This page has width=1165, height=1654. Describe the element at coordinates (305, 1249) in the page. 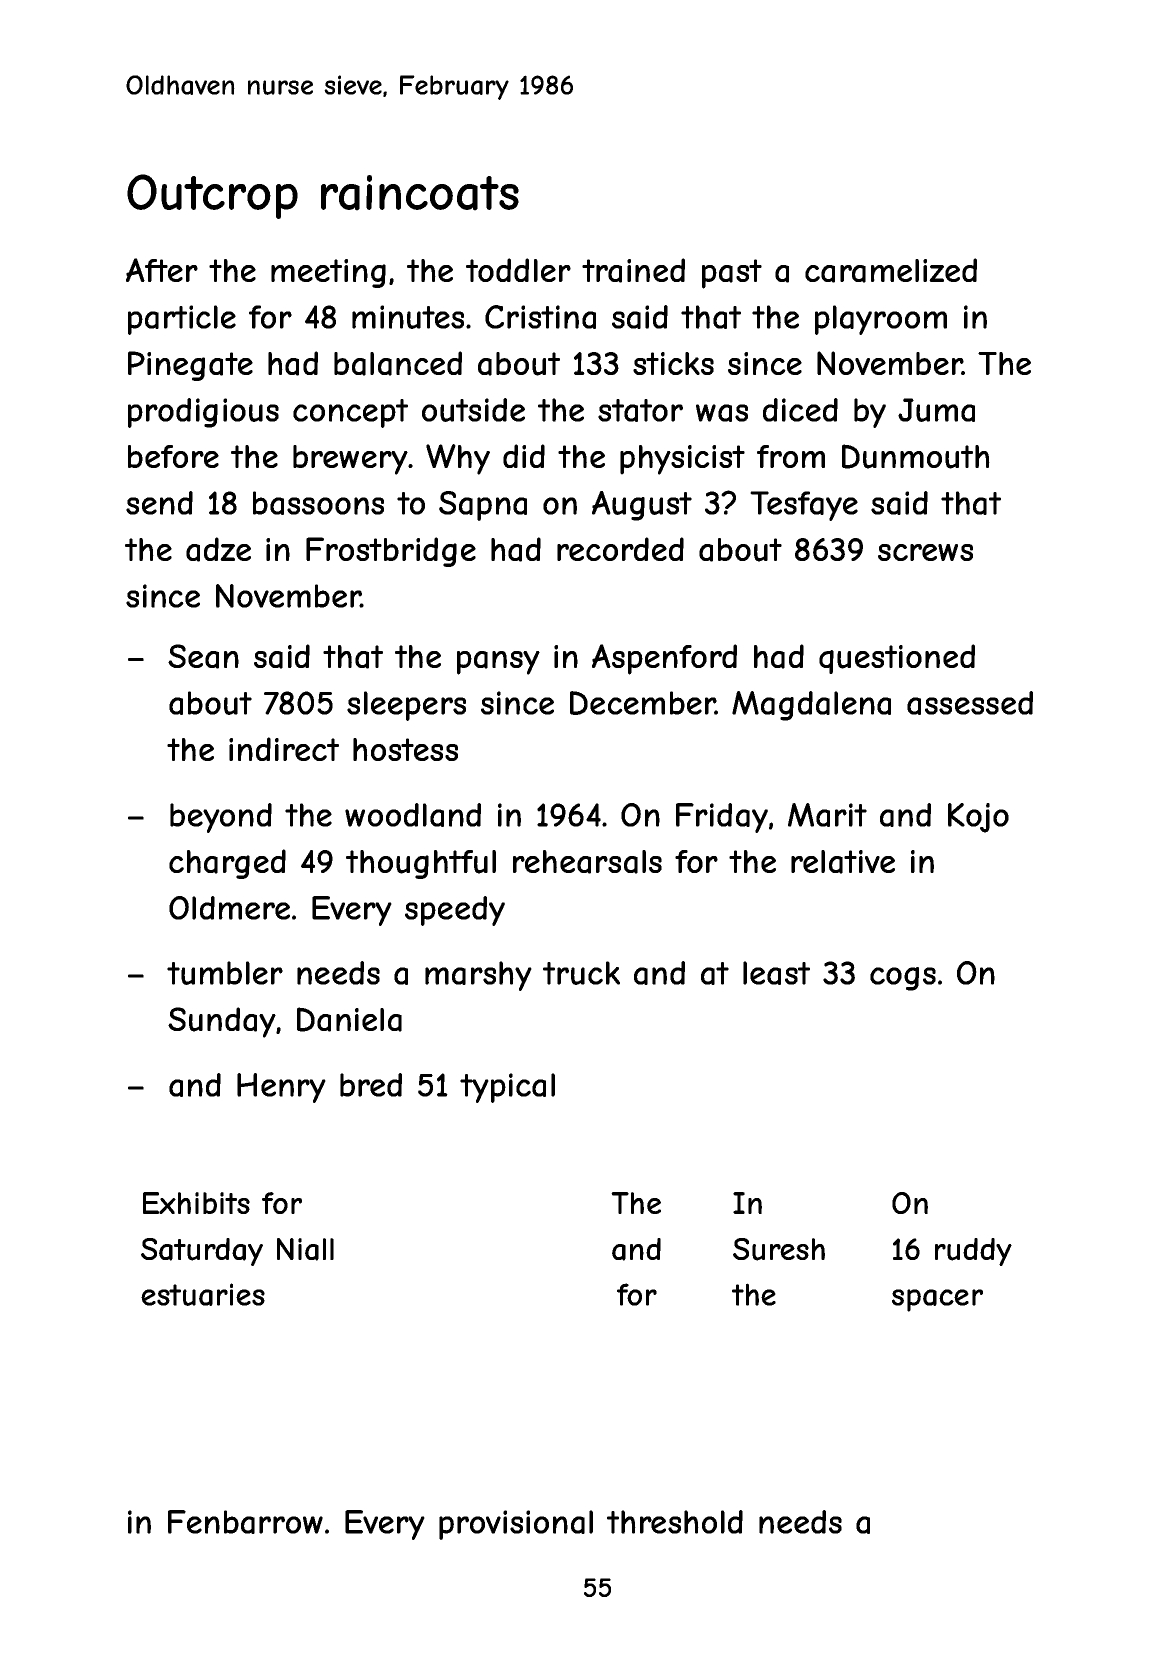

I see `Niall` at that location.
